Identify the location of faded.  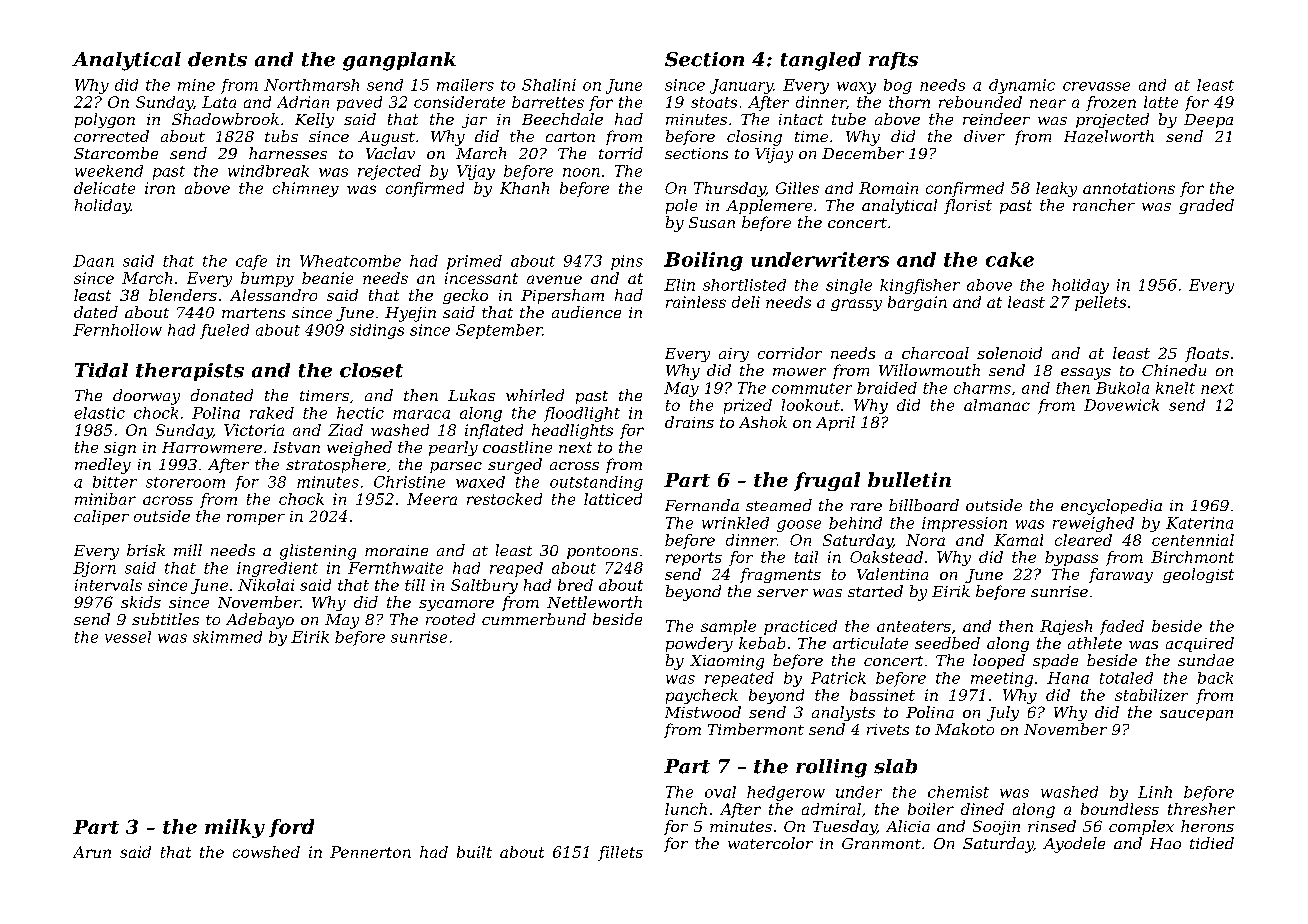
(1122, 627).
